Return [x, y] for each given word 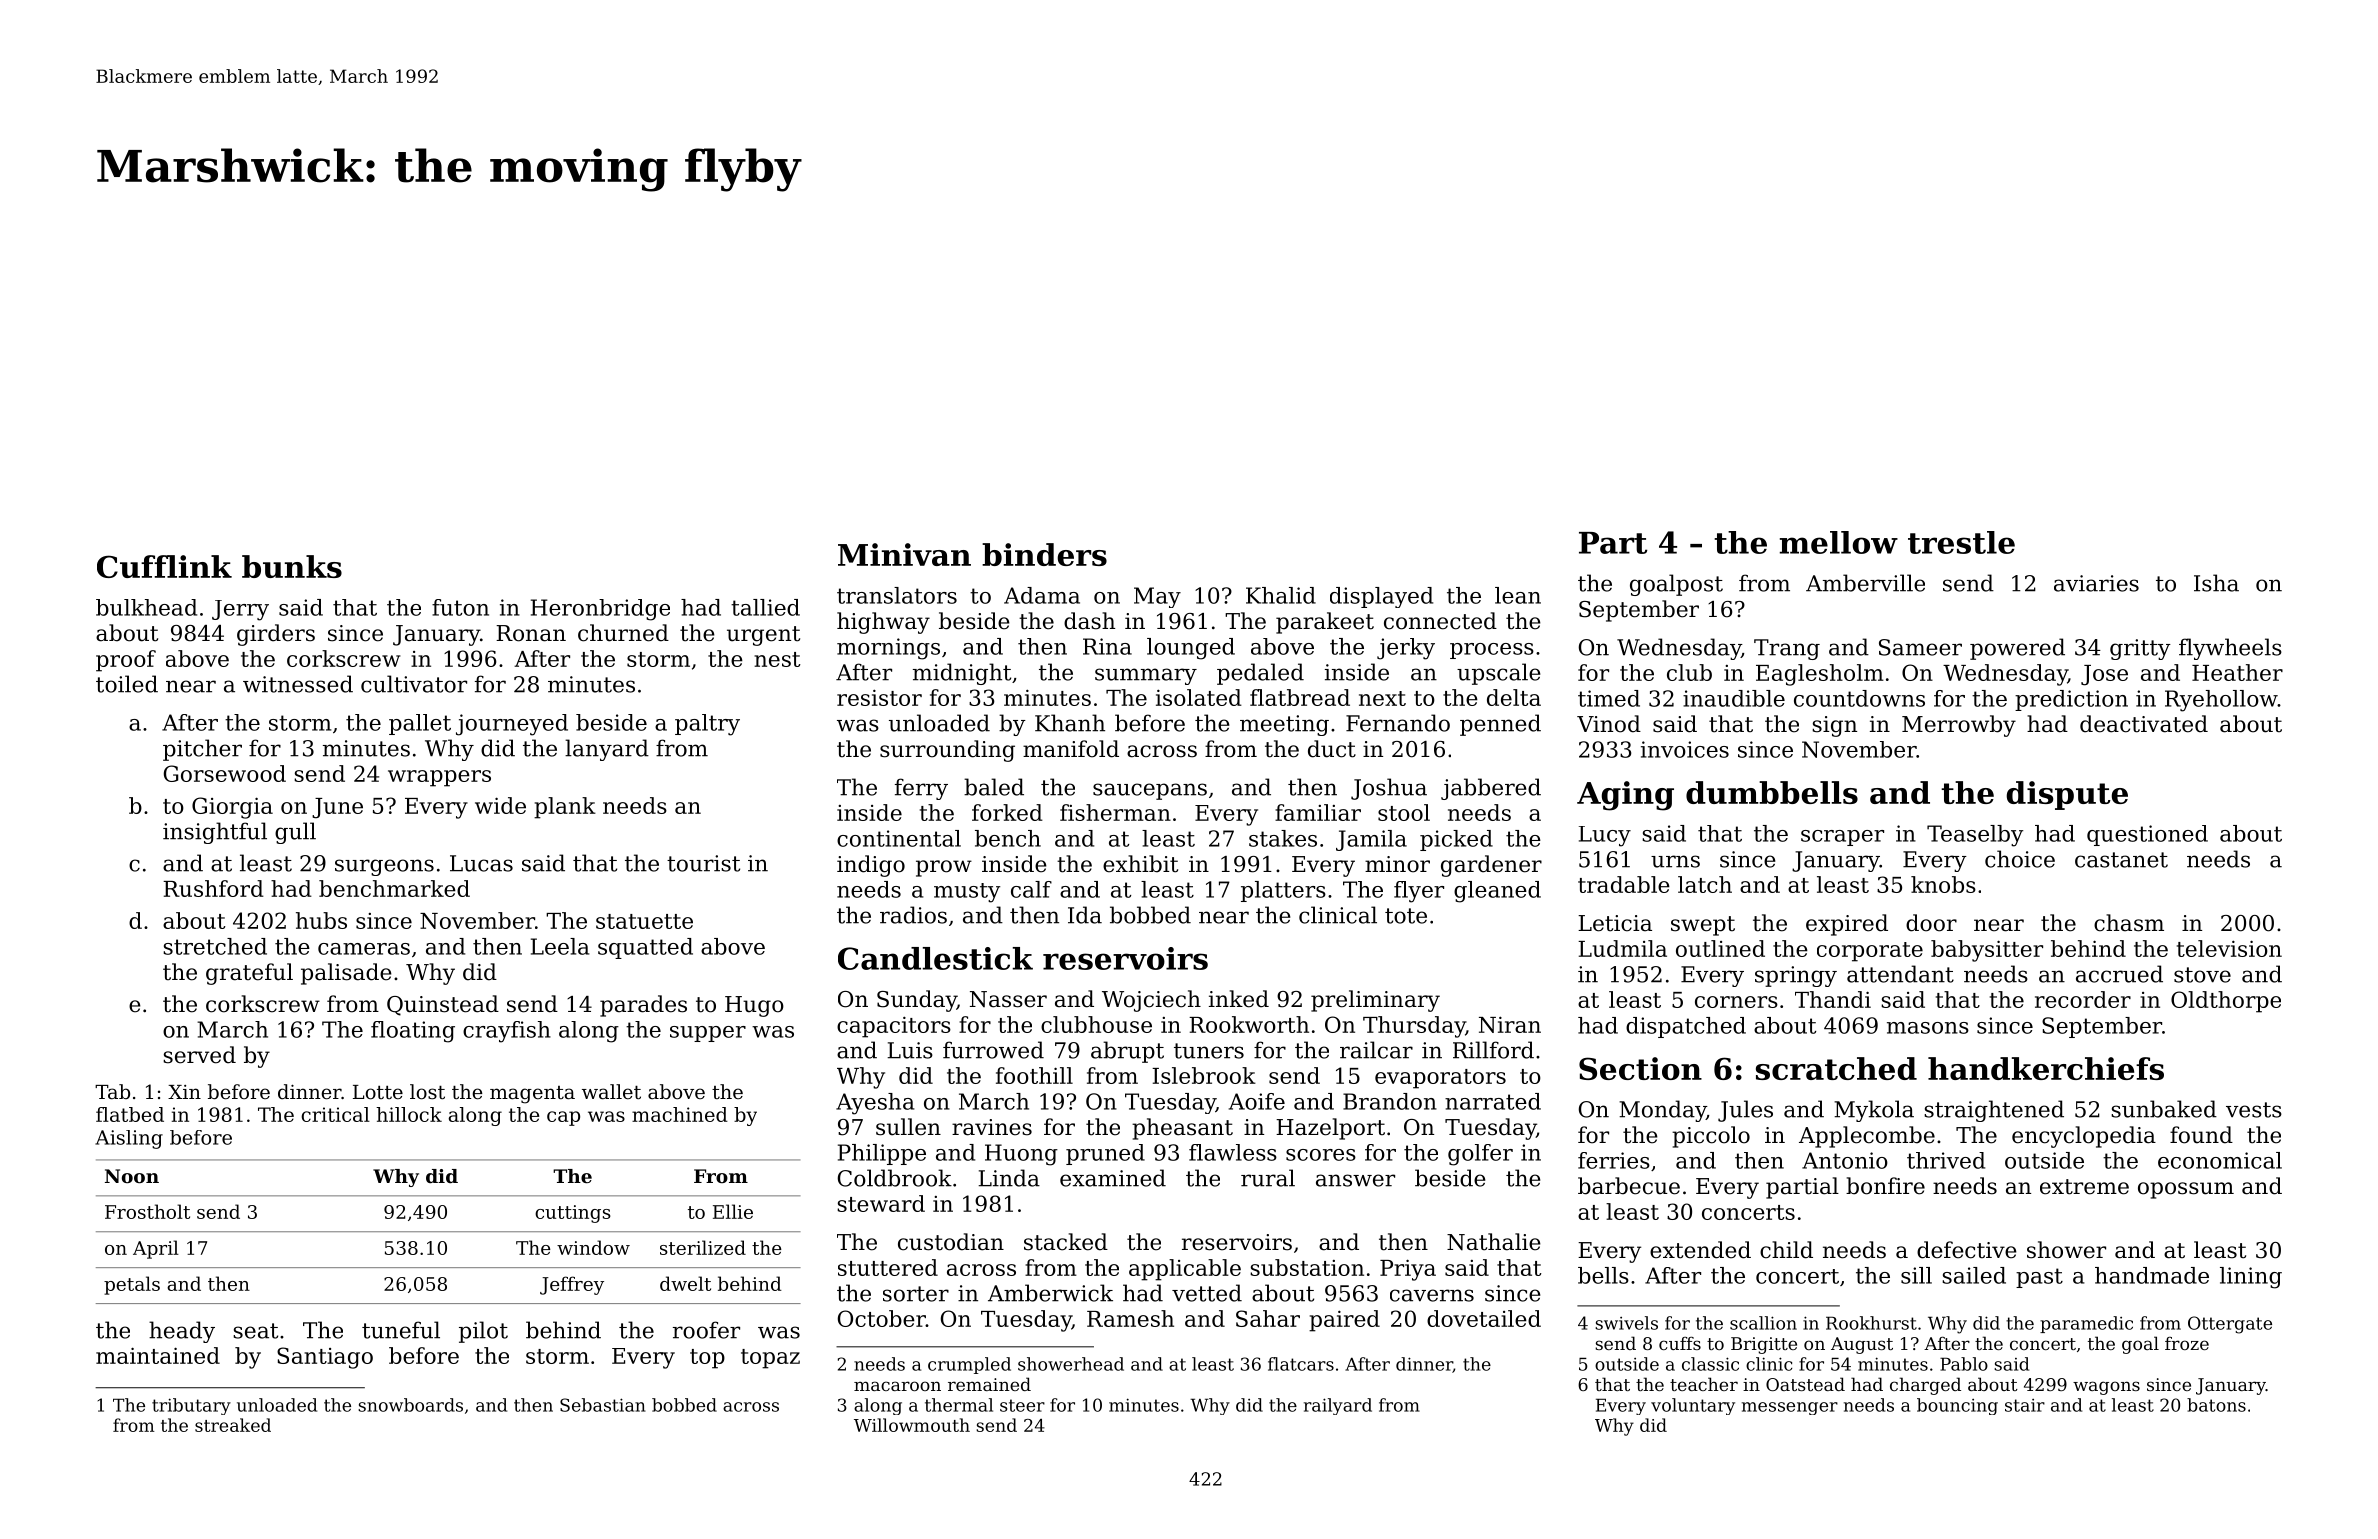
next [1382, 698]
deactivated [2144, 724]
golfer [1480, 1155]
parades [643, 1006]
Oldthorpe [2226, 1002]
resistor [879, 697]
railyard [1338, 1406]
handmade [2152, 1275]
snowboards [410, 1405]
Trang [1787, 649]
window [593, 1247]
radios [913, 915]
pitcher [202, 750]
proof [126, 661]
